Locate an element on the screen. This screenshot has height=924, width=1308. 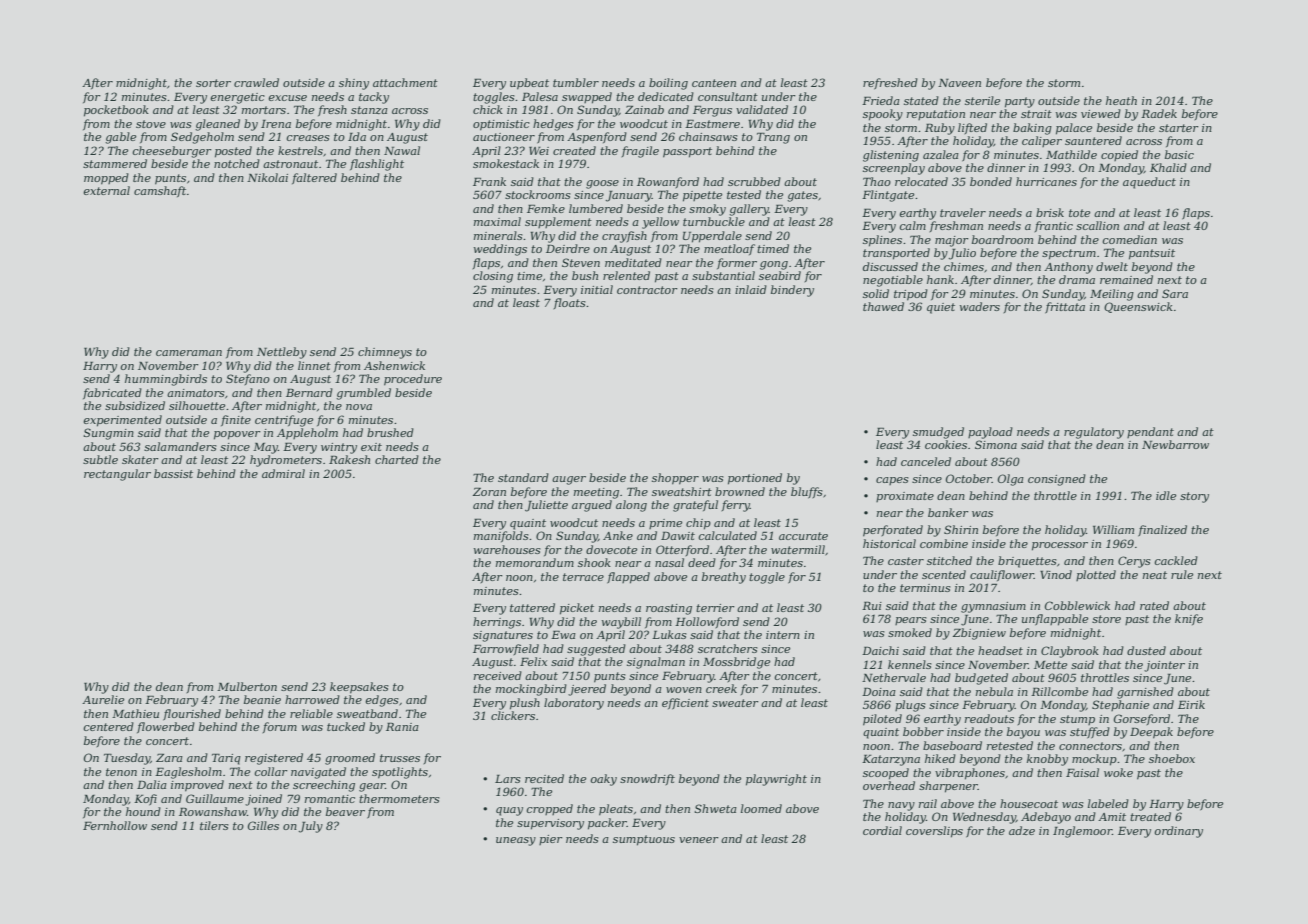
tote is located at coordinates (1079, 213).
